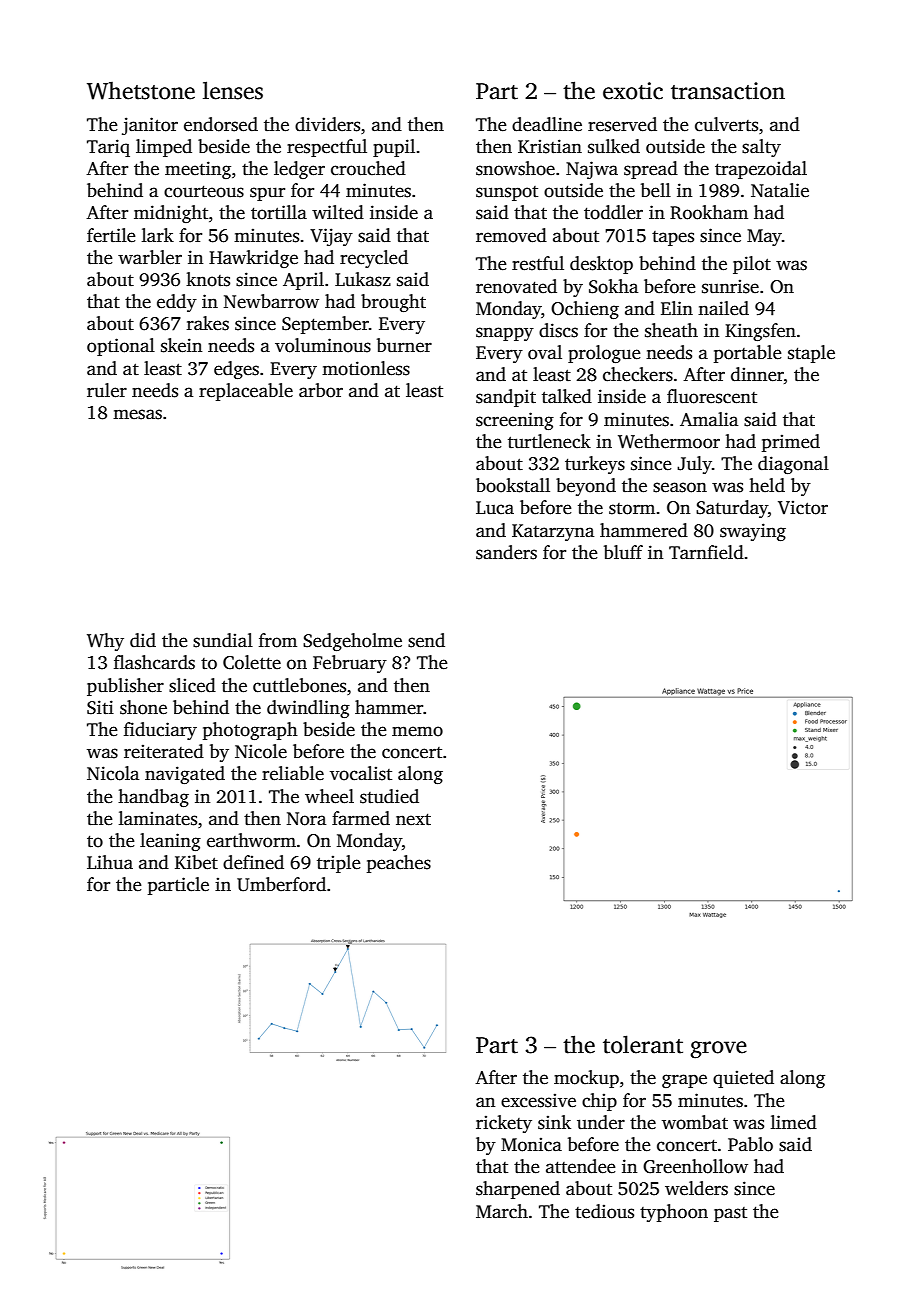 The width and height of the image is (924, 1308). I want to click on staple, so click(811, 354).
